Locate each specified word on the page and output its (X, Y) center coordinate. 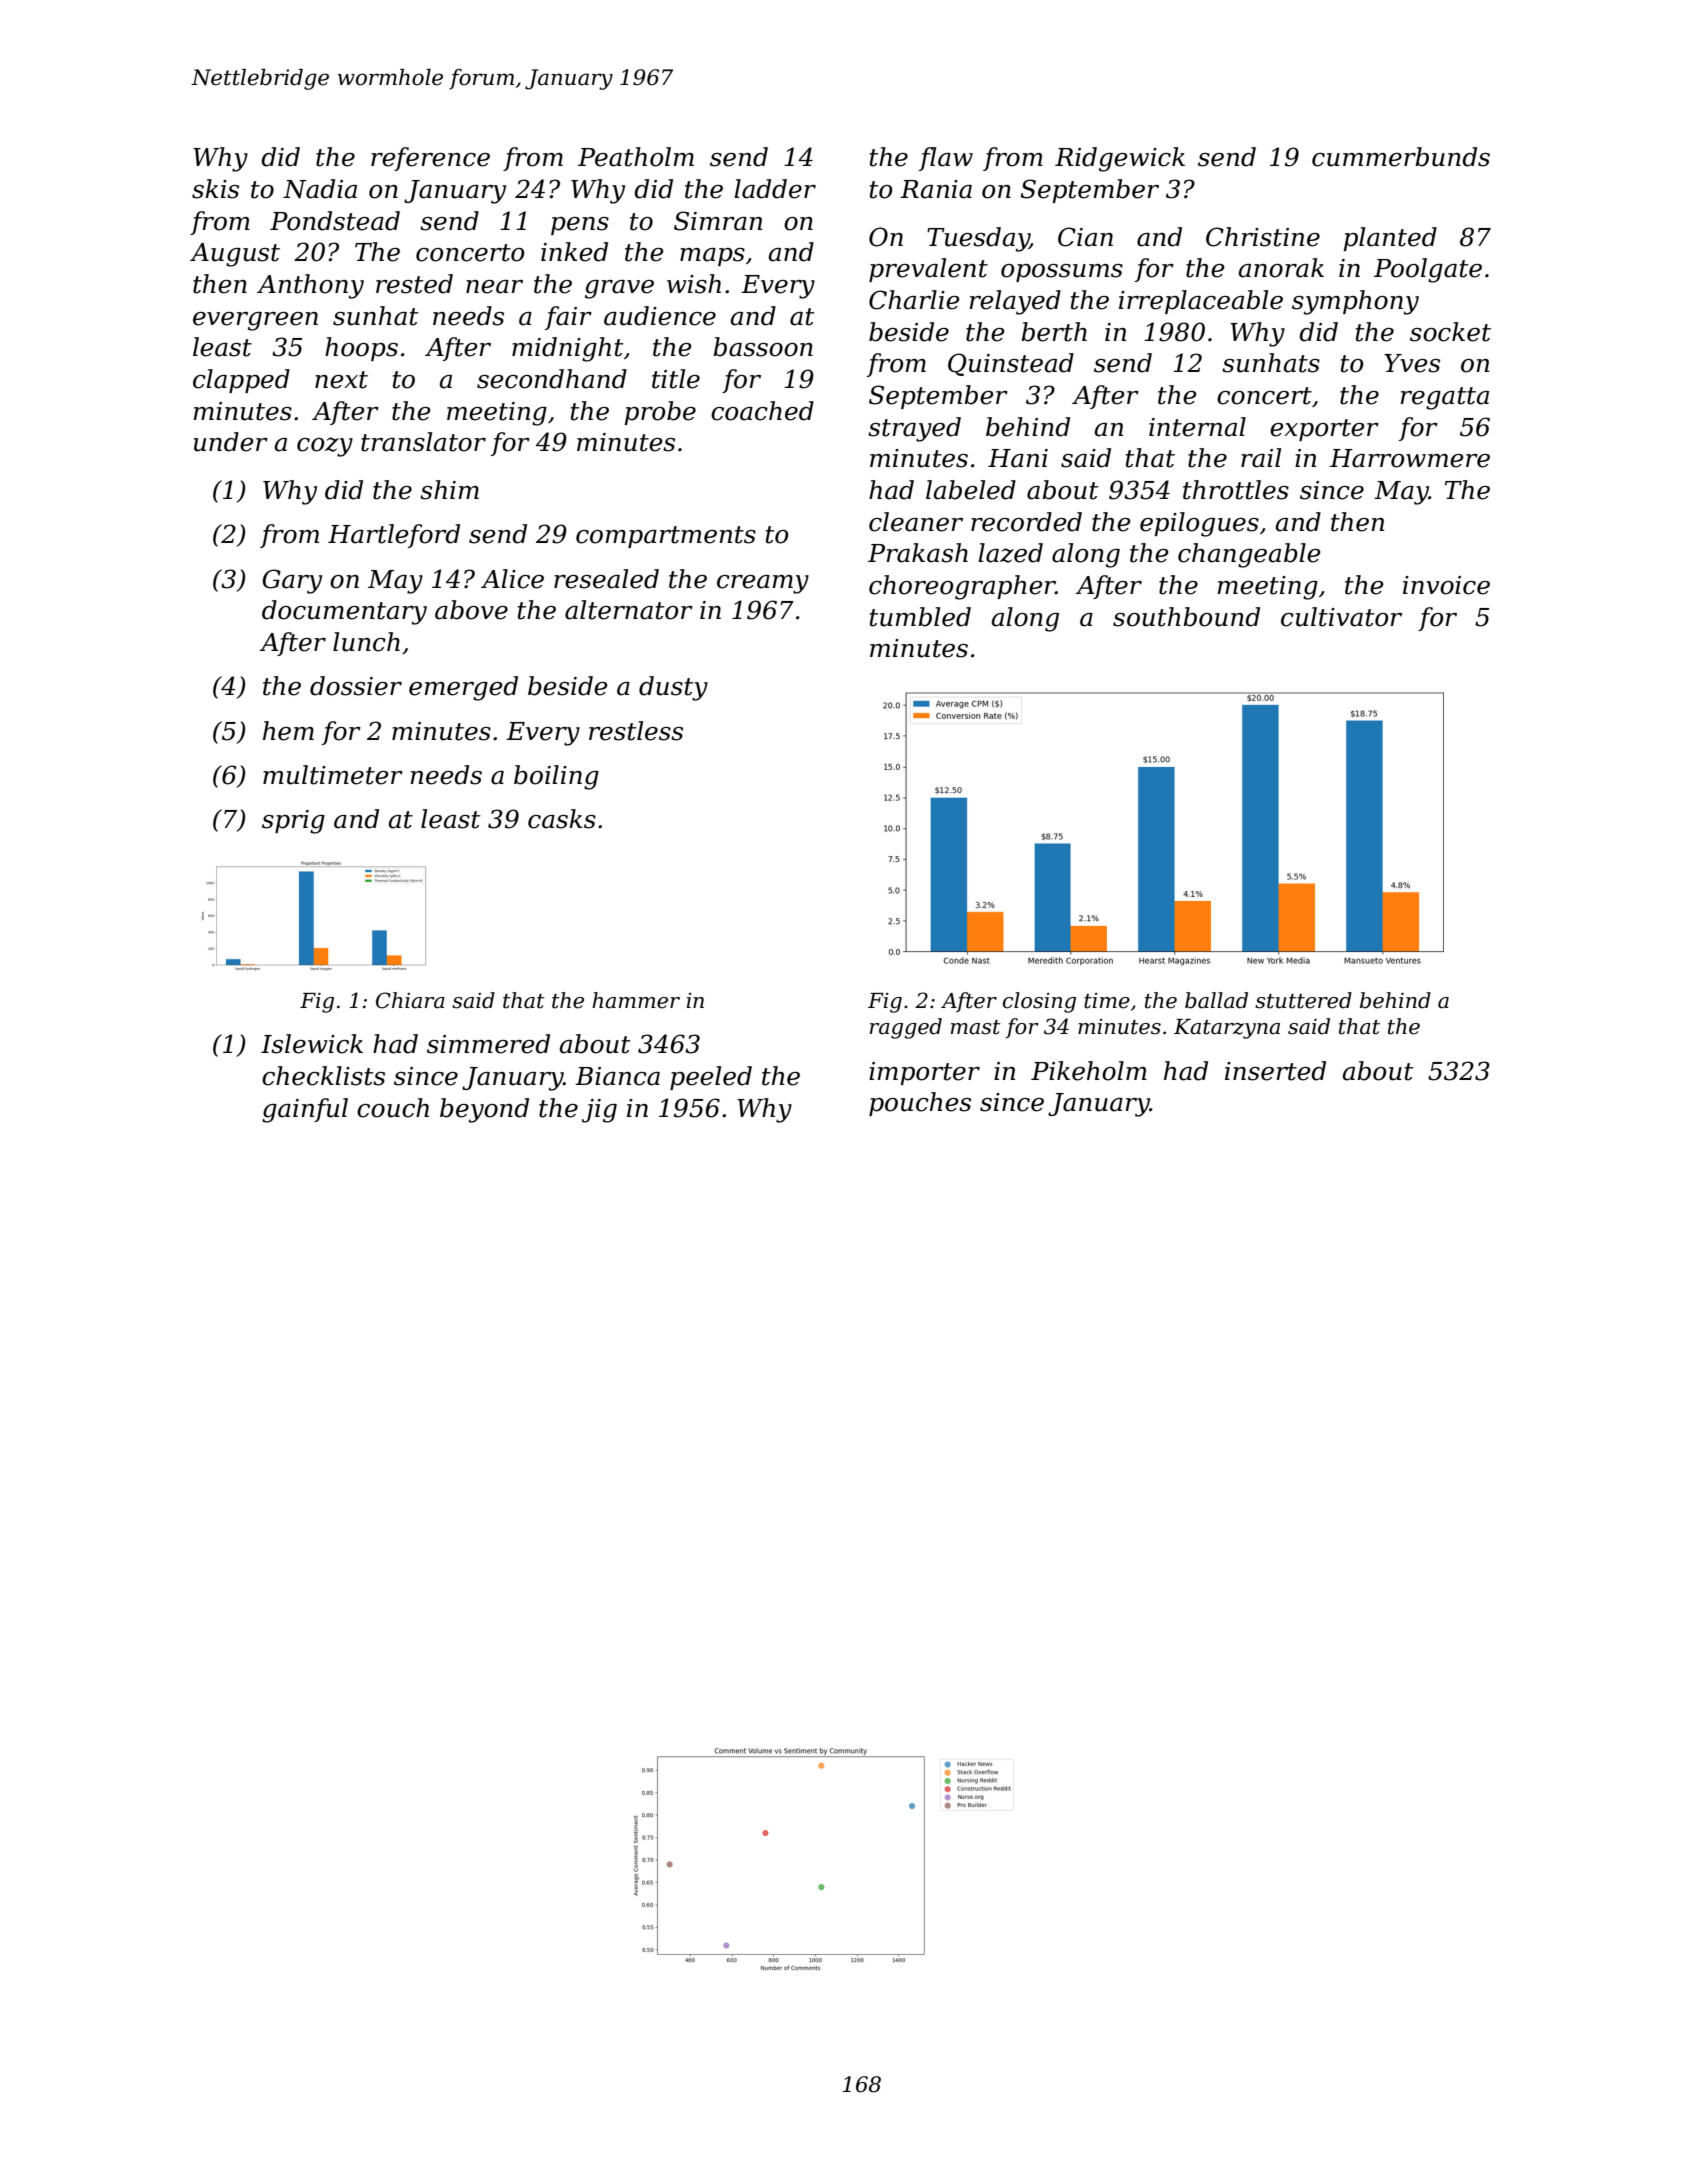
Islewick (312, 1044)
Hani (1018, 458)
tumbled (920, 617)
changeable (1249, 555)
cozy (325, 447)
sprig (293, 822)
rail (1261, 458)
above (471, 610)
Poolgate (1428, 270)
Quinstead (1011, 364)
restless (636, 731)
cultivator (1341, 617)
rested (414, 284)
